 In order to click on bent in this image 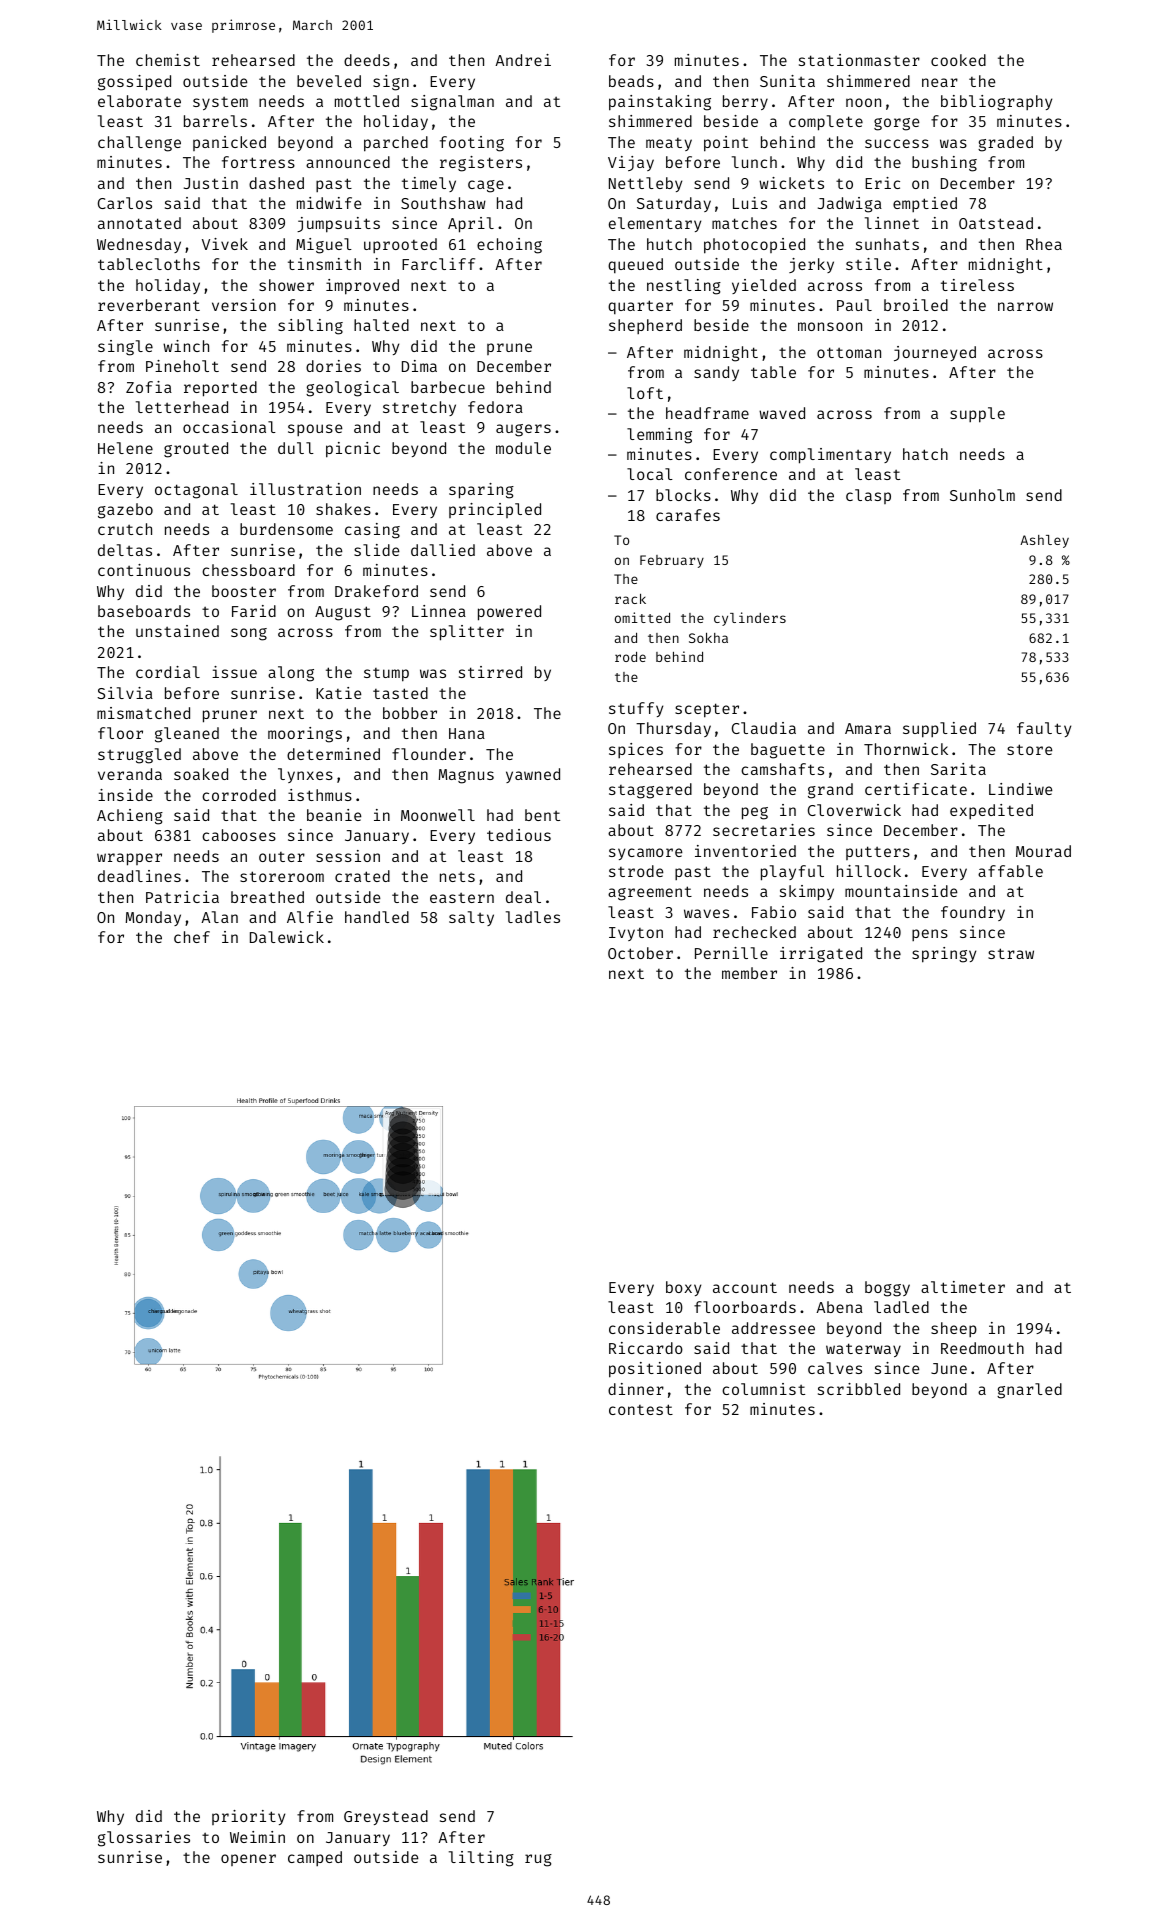, I will do `click(542, 815)`.
